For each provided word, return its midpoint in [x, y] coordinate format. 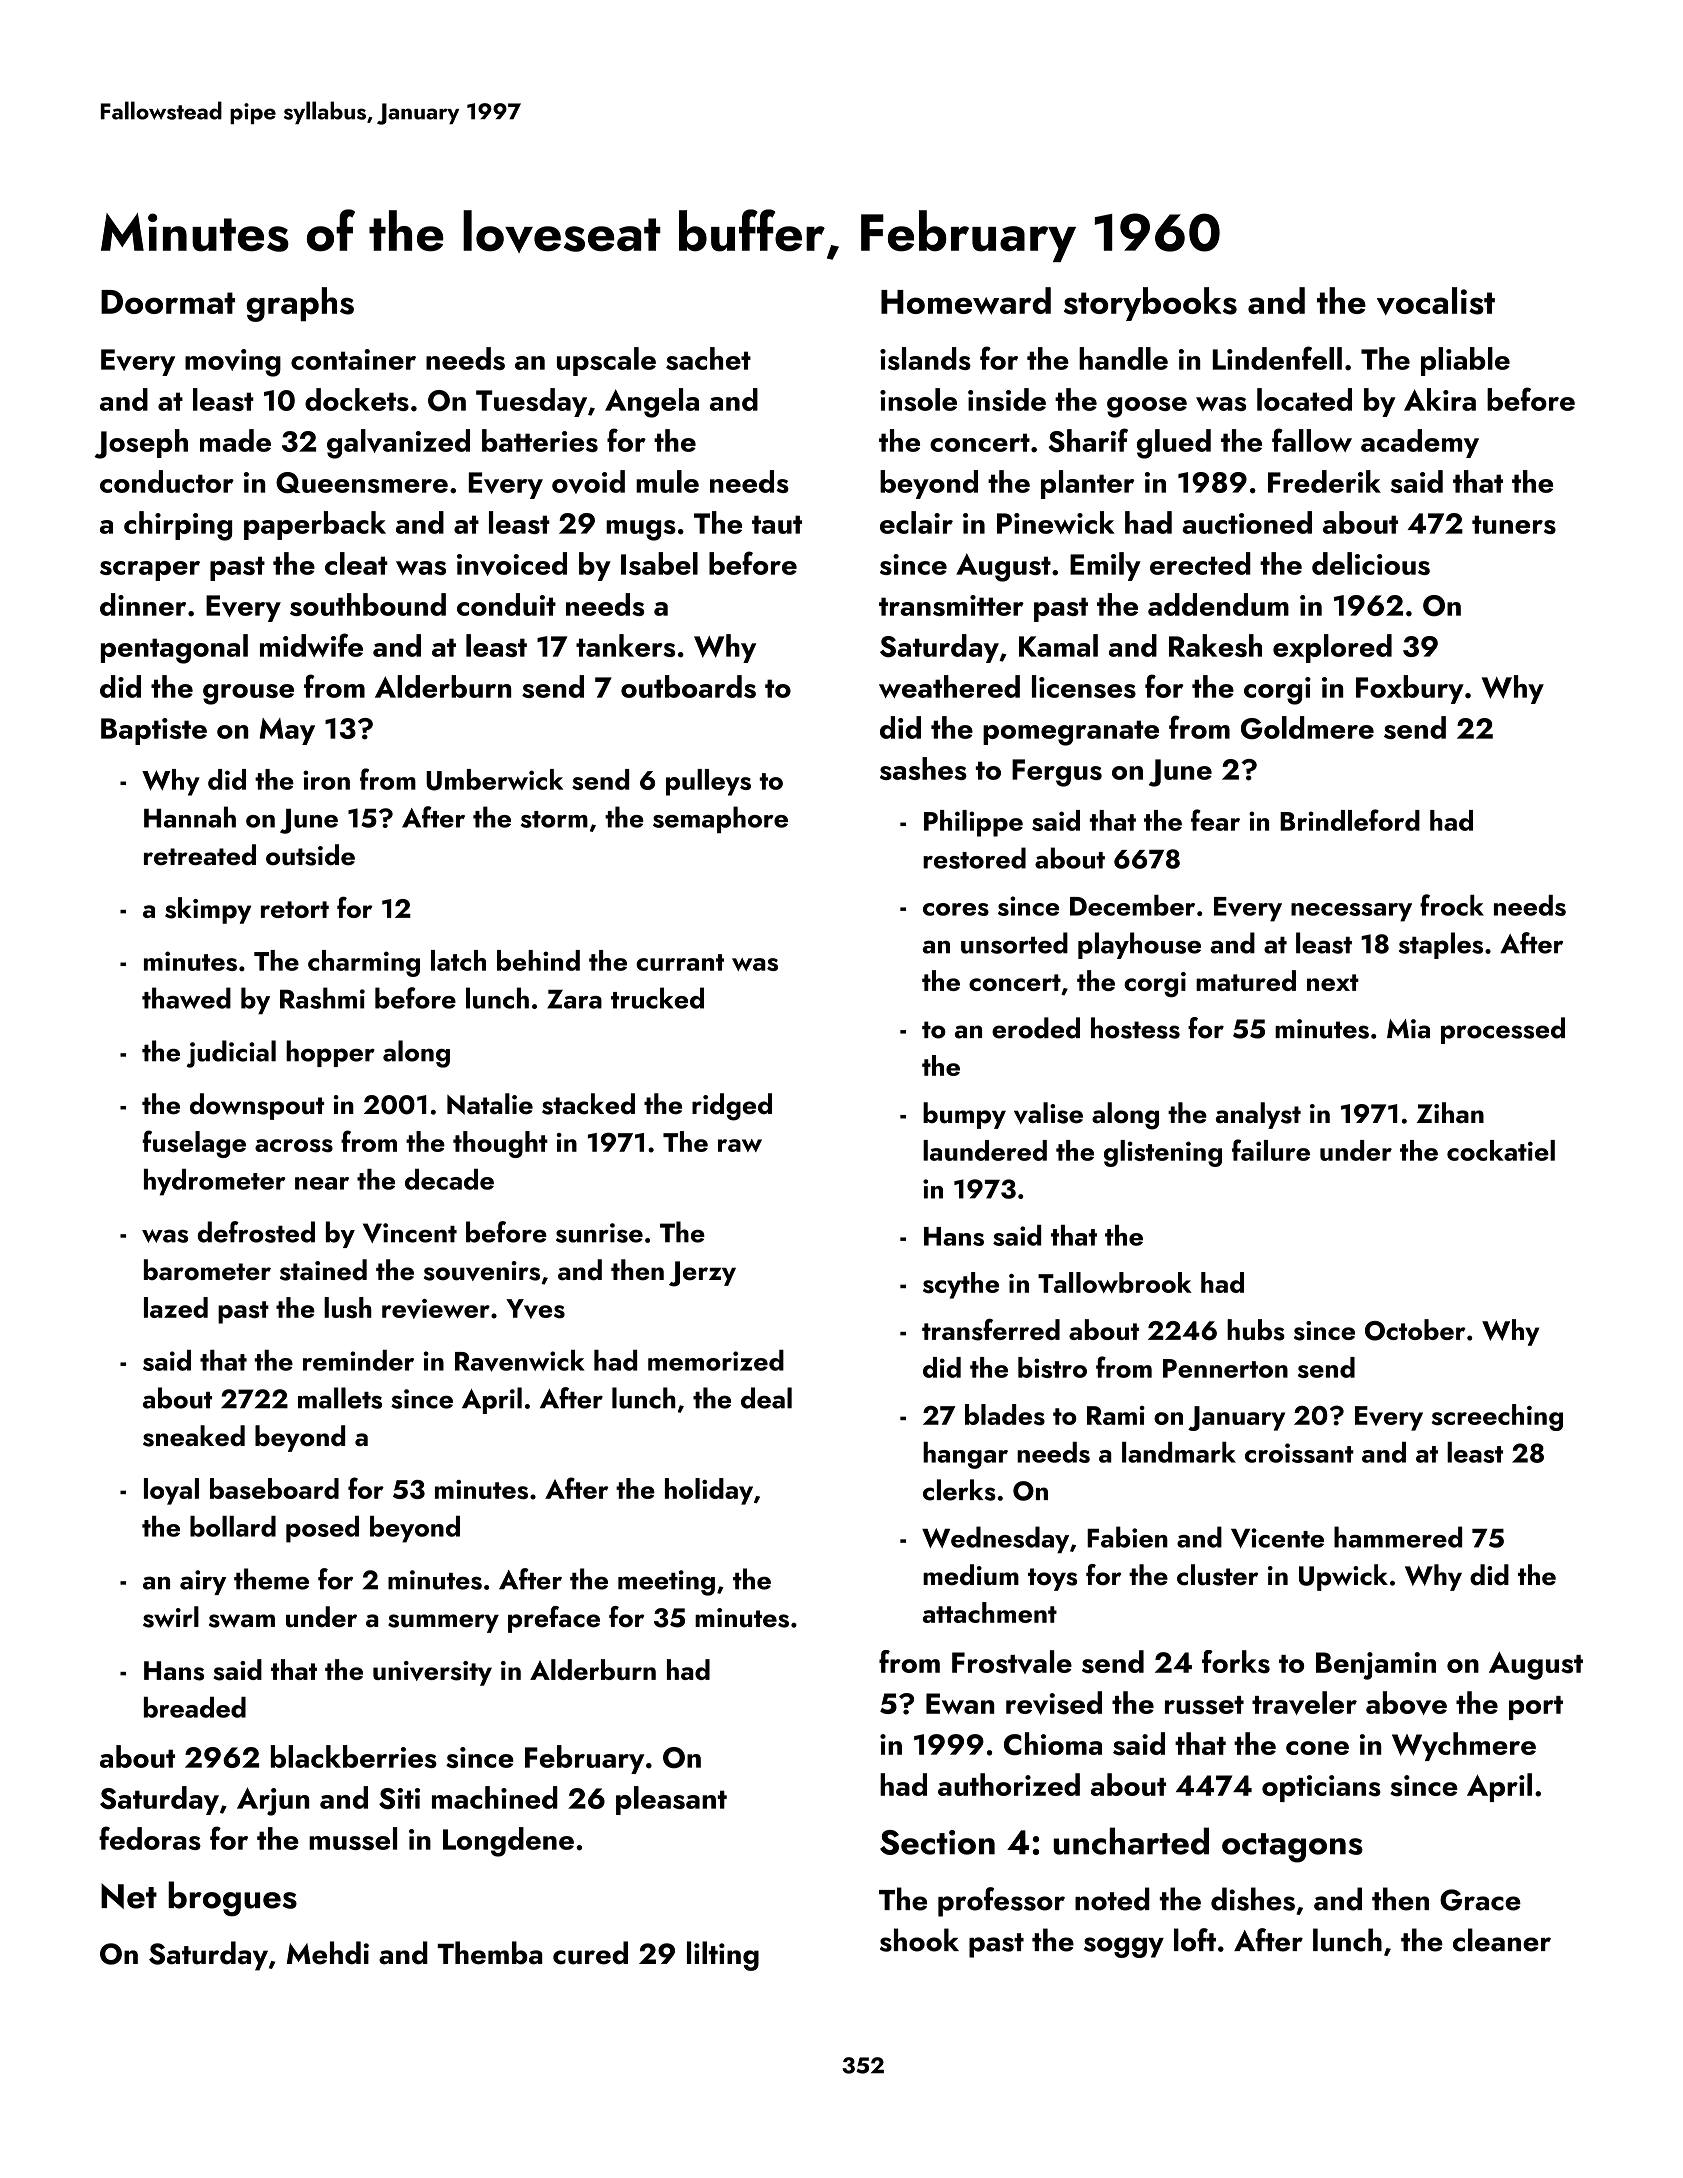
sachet [708, 358]
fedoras [150, 1838]
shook [919, 1940]
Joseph [141, 444]
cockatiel [1501, 1150]
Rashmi [322, 998]
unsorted [1014, 943]
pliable [1465, 361]
